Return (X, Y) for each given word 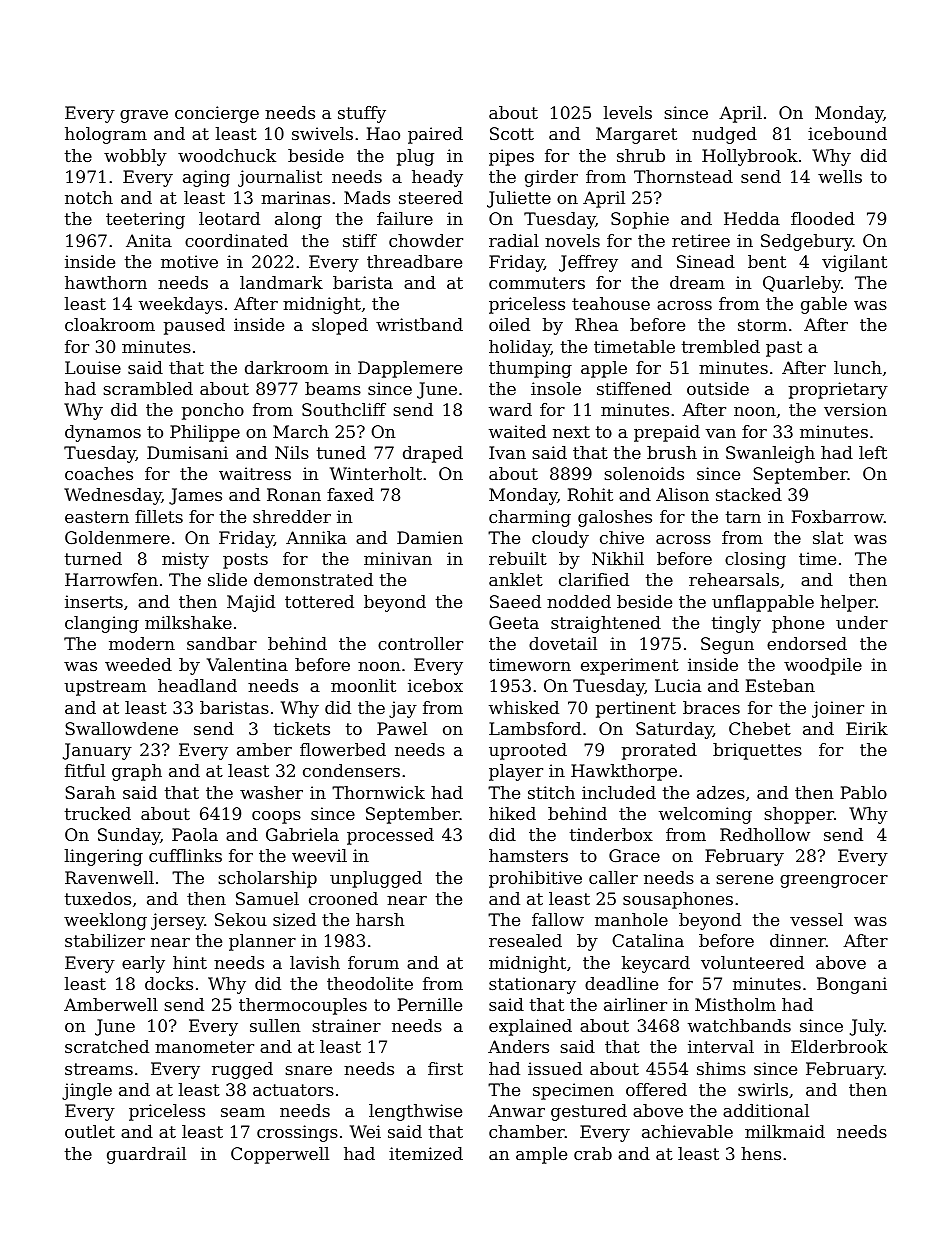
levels (628, 112)
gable (824, 305)
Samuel (267, 898)
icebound (847, 133)
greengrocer (834, 881)
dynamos (103, 433)
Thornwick (378, 792)
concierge (217, 114)
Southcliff (344, 409)
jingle (87, 1091)
